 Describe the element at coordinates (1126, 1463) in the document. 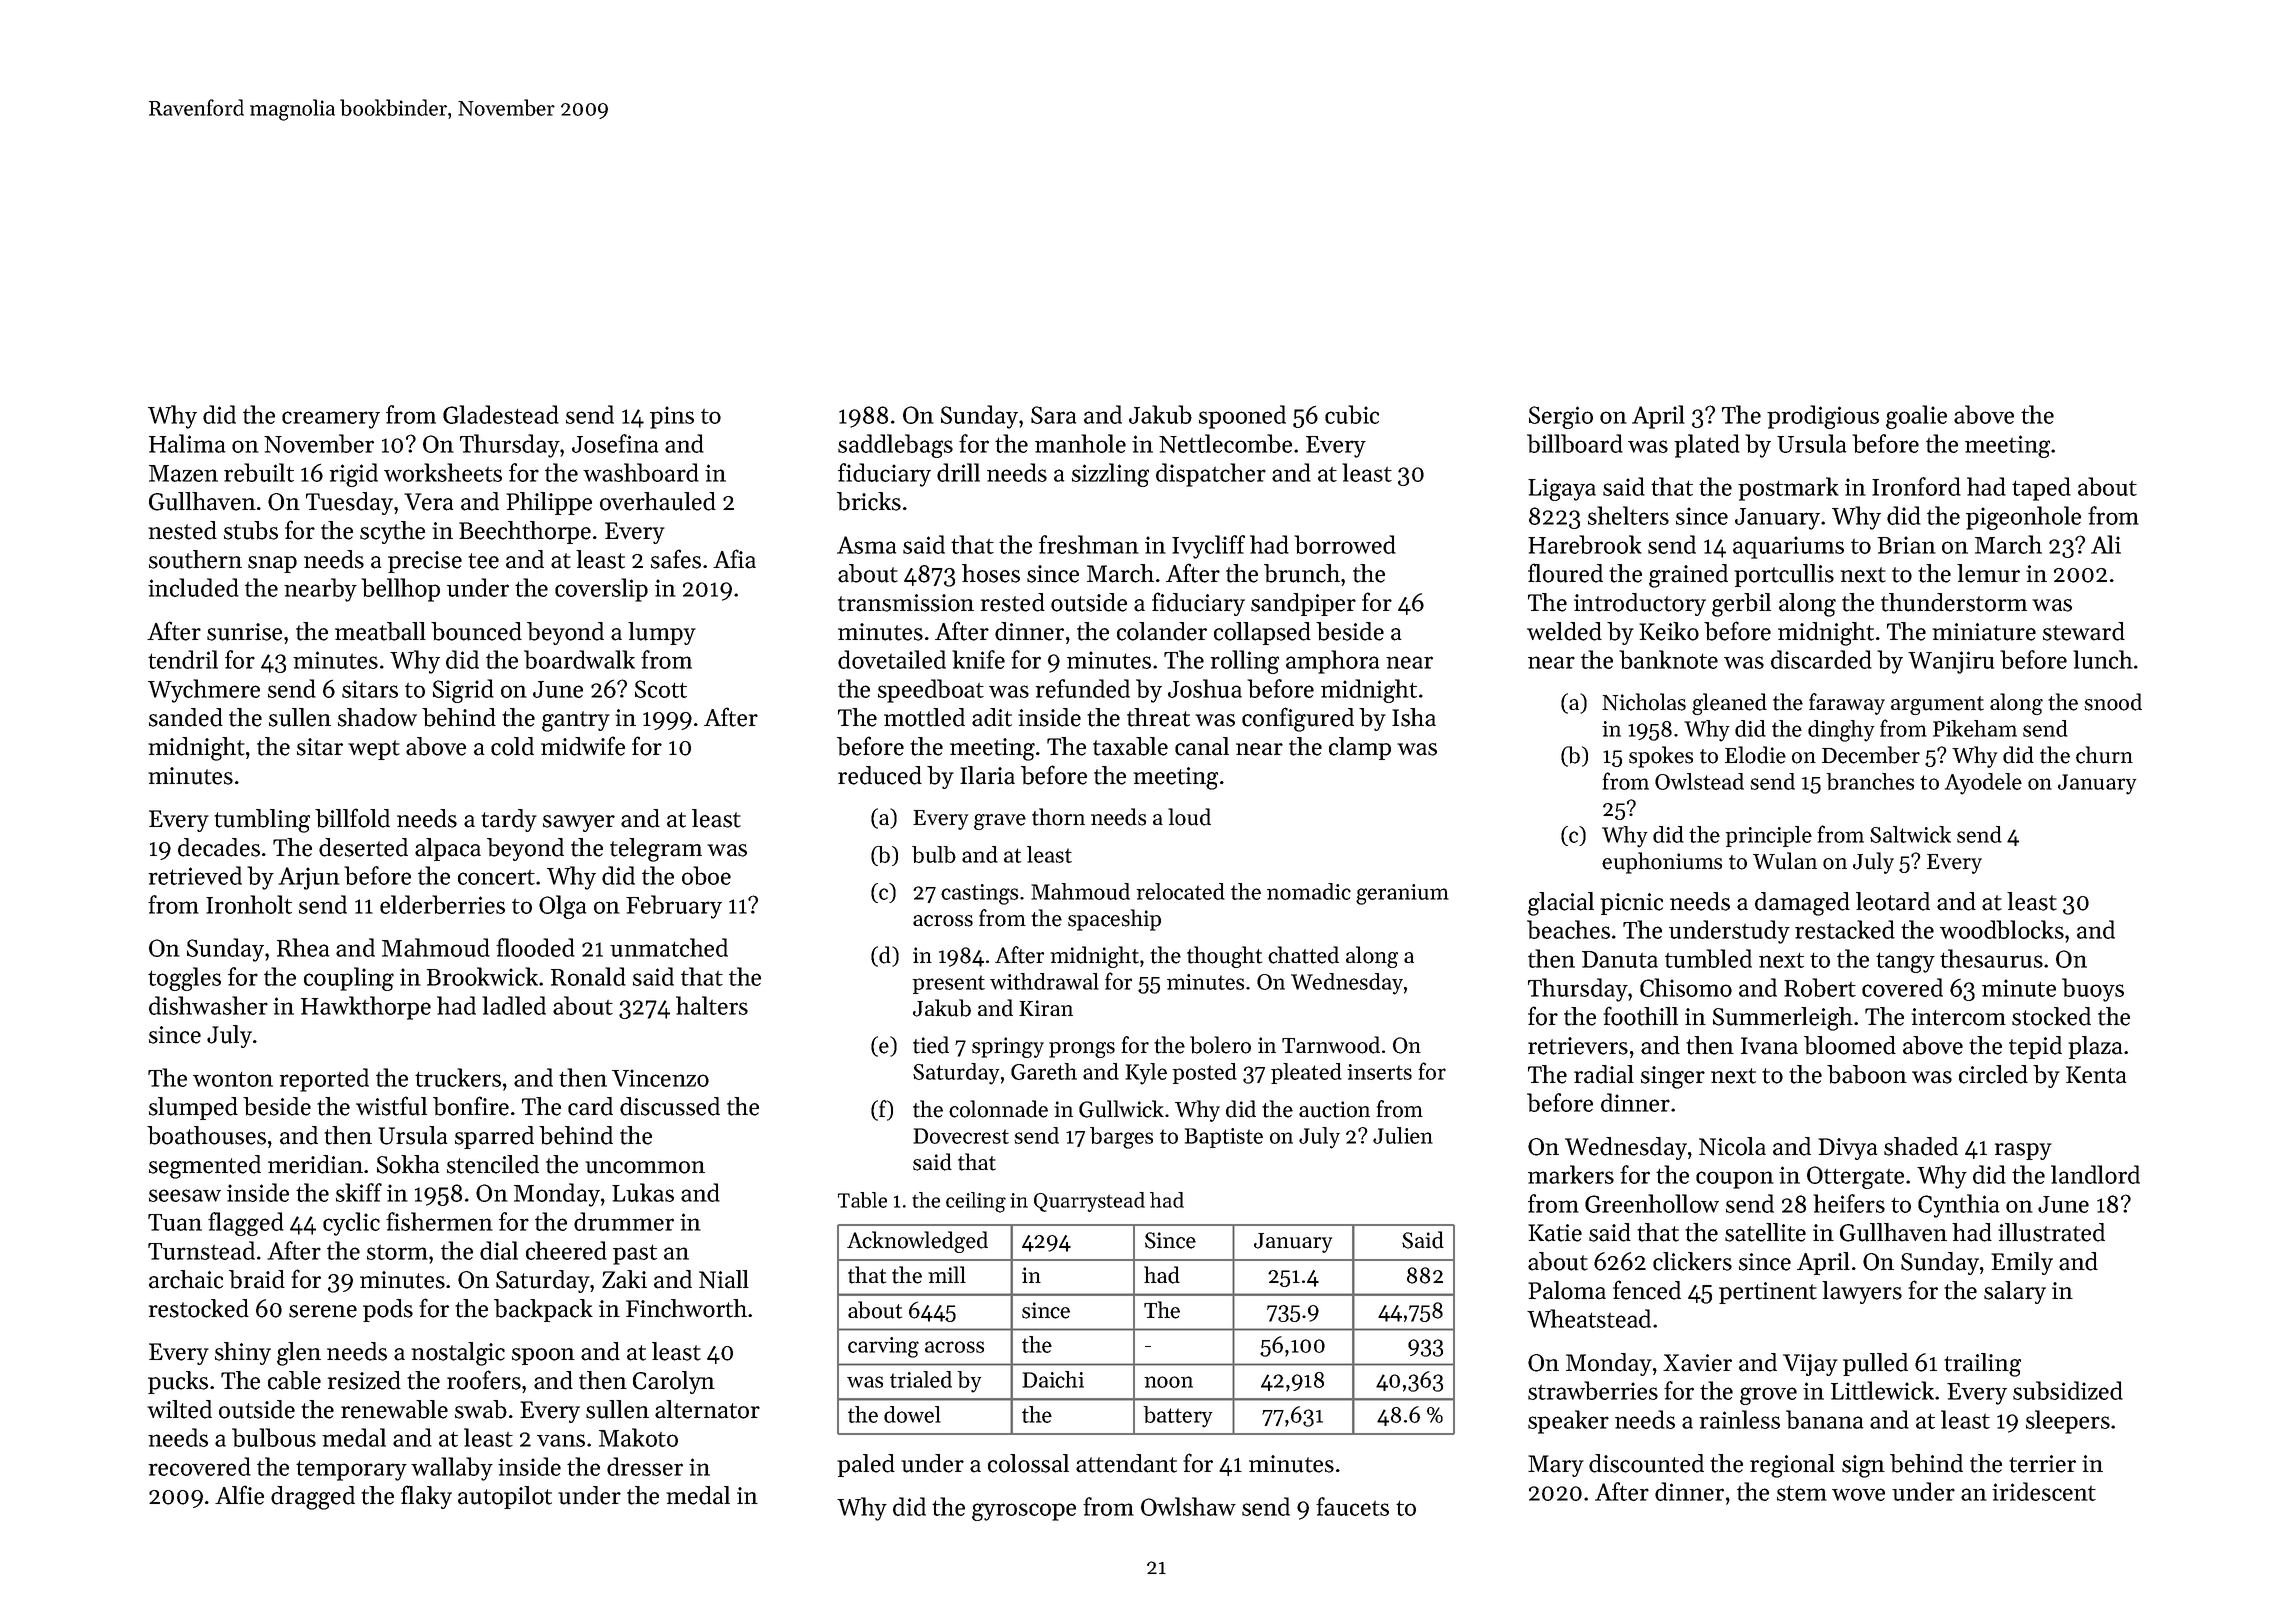

I see `attendant` at that location.
